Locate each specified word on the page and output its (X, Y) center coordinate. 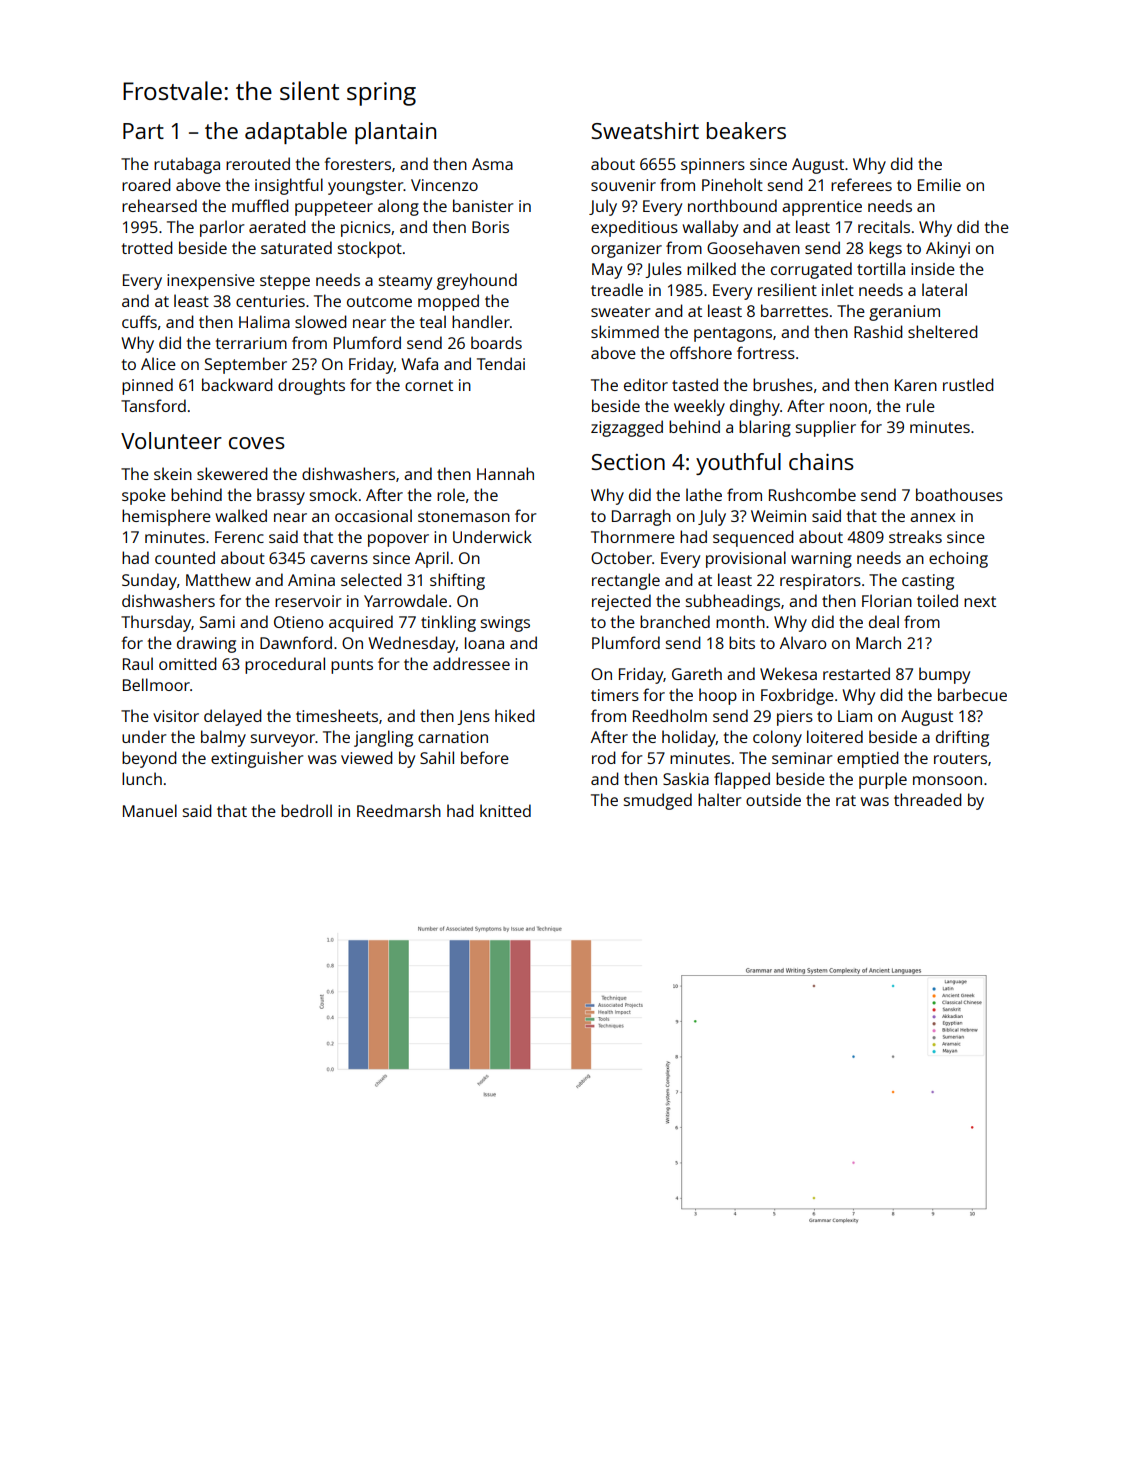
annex (932, 517)
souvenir (623, 185)
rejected (621, 602)
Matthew (218, 579)
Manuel (150, 810)
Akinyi (948, 249)
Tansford (153, 405)
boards (496, 342)
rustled (968, 384)
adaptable (296, 133)
